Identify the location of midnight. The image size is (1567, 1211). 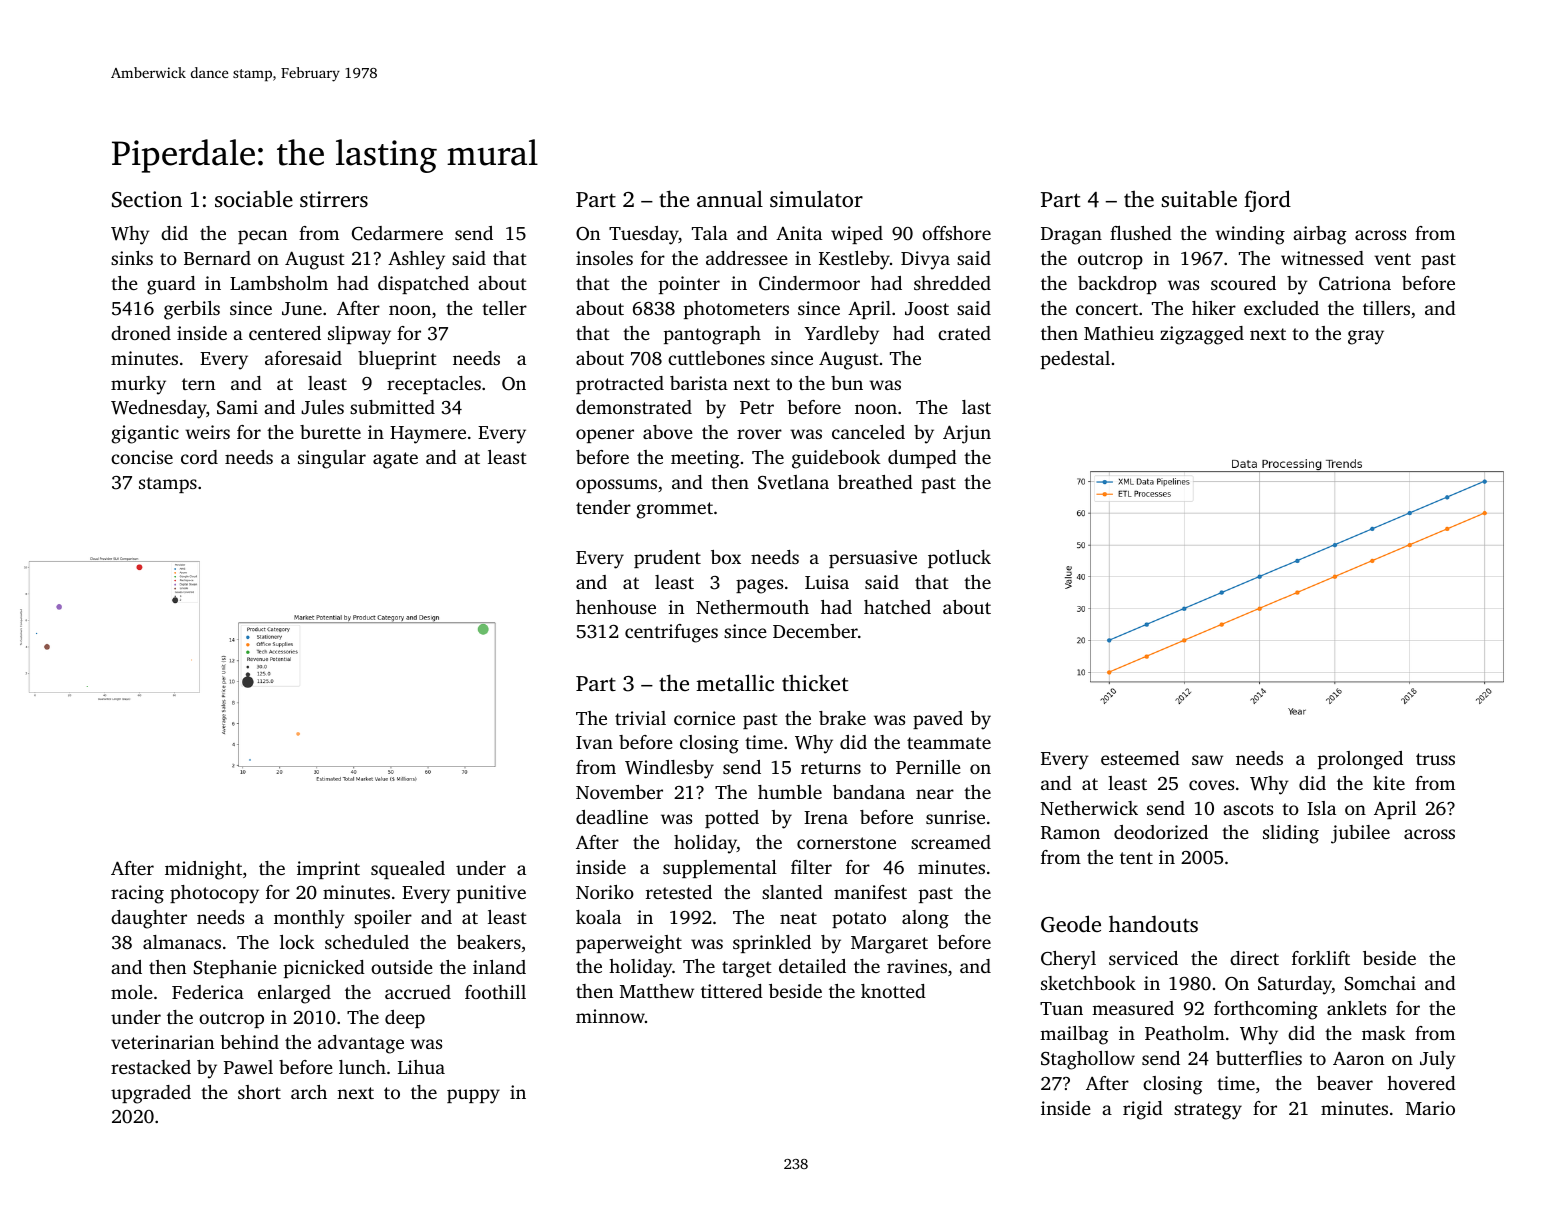
(203, 870).
